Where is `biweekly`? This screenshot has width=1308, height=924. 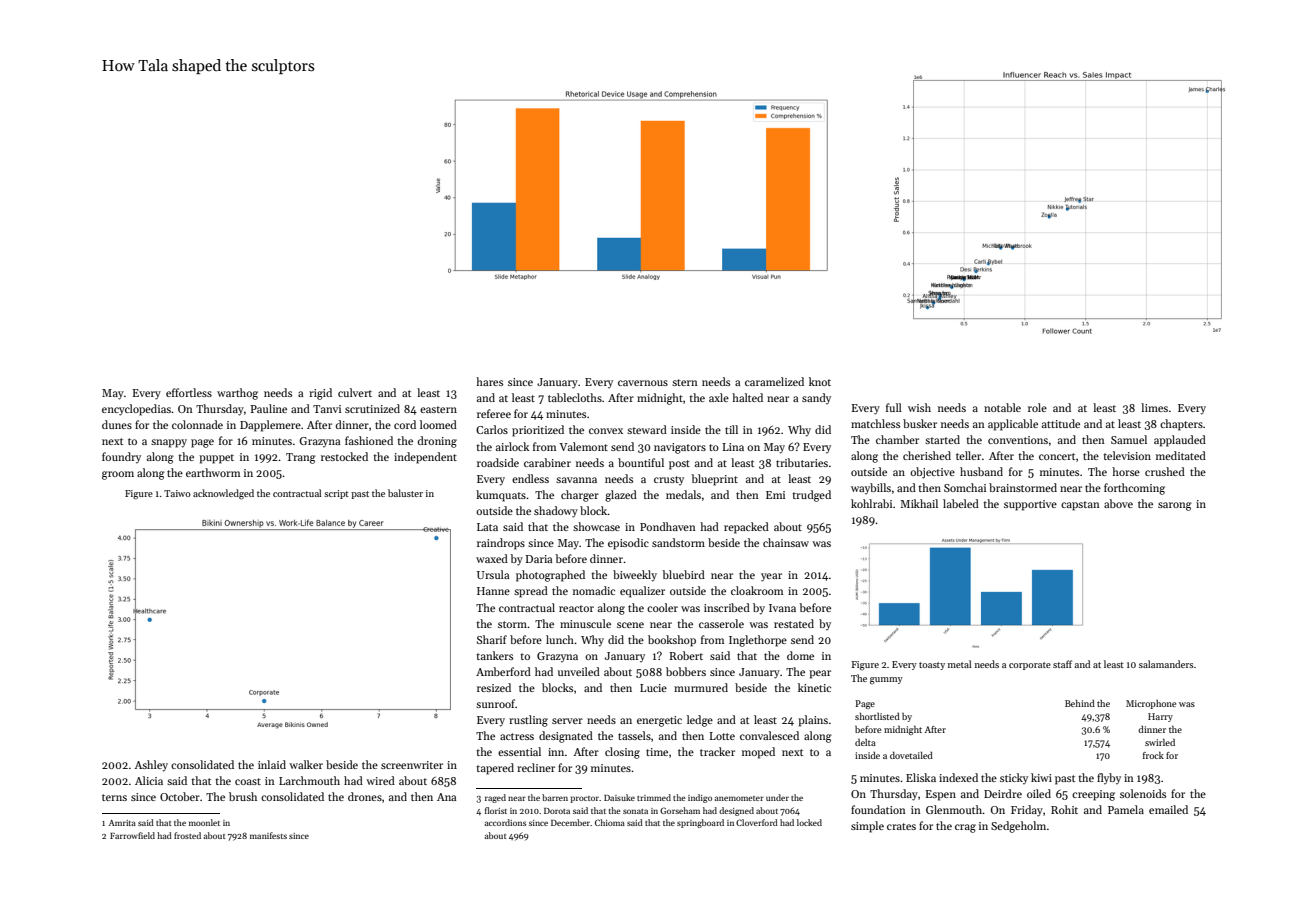 biweekly is located at coordinates (635, 576).
